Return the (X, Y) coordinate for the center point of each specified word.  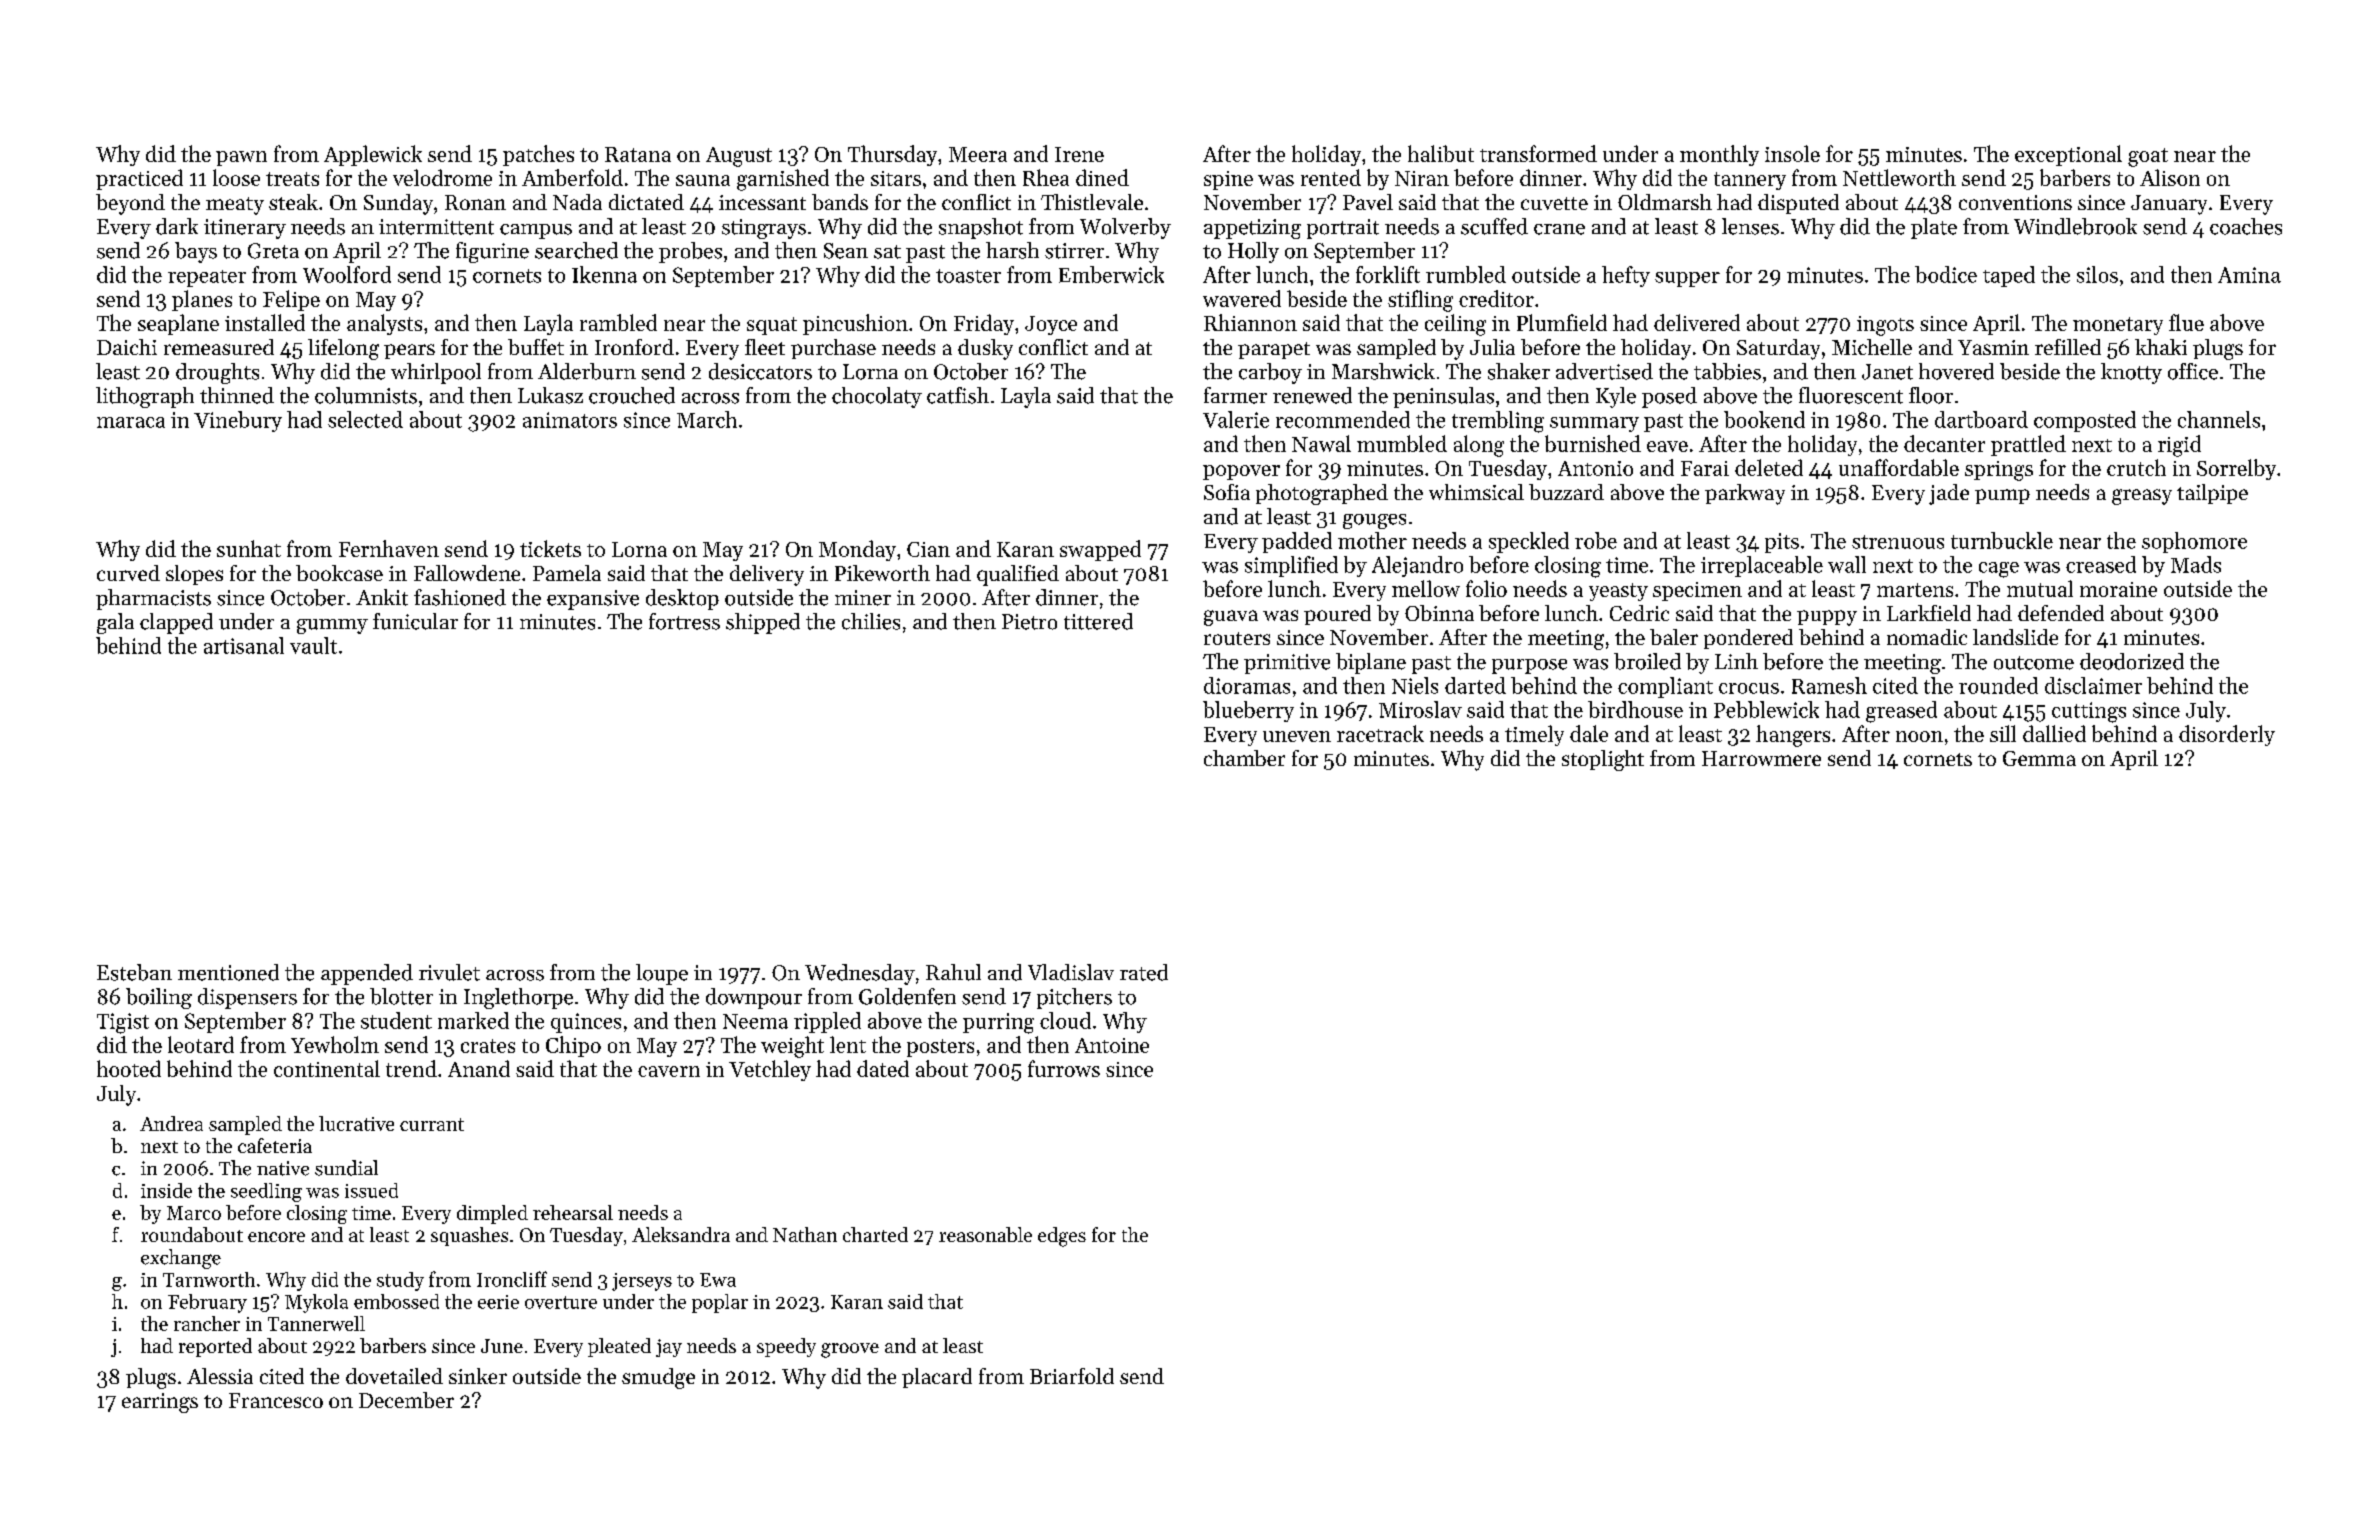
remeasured (219, 347)
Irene (1079, 154)
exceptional (2068, 155)
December (406, 1400)
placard (937, 1378)
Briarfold (1072, 1376)
